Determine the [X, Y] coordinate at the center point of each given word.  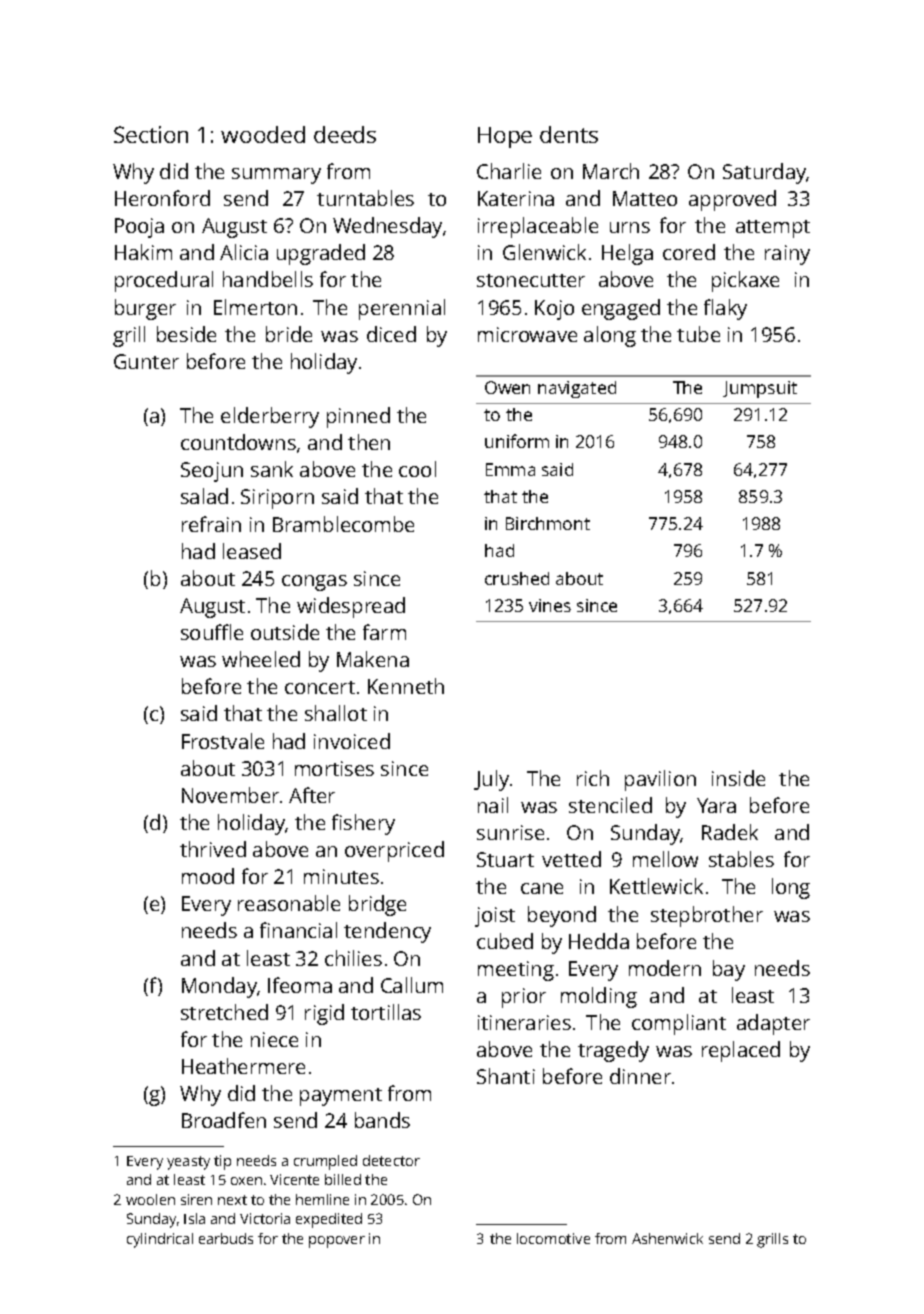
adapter [773, 1024]
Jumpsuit [760, 389]
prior [524, 998]
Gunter [146, 361]
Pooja [139, 228]
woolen [150, 1199]
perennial [402, 309]
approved [732, 200]
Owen [507, 387]
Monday [219, 987]
